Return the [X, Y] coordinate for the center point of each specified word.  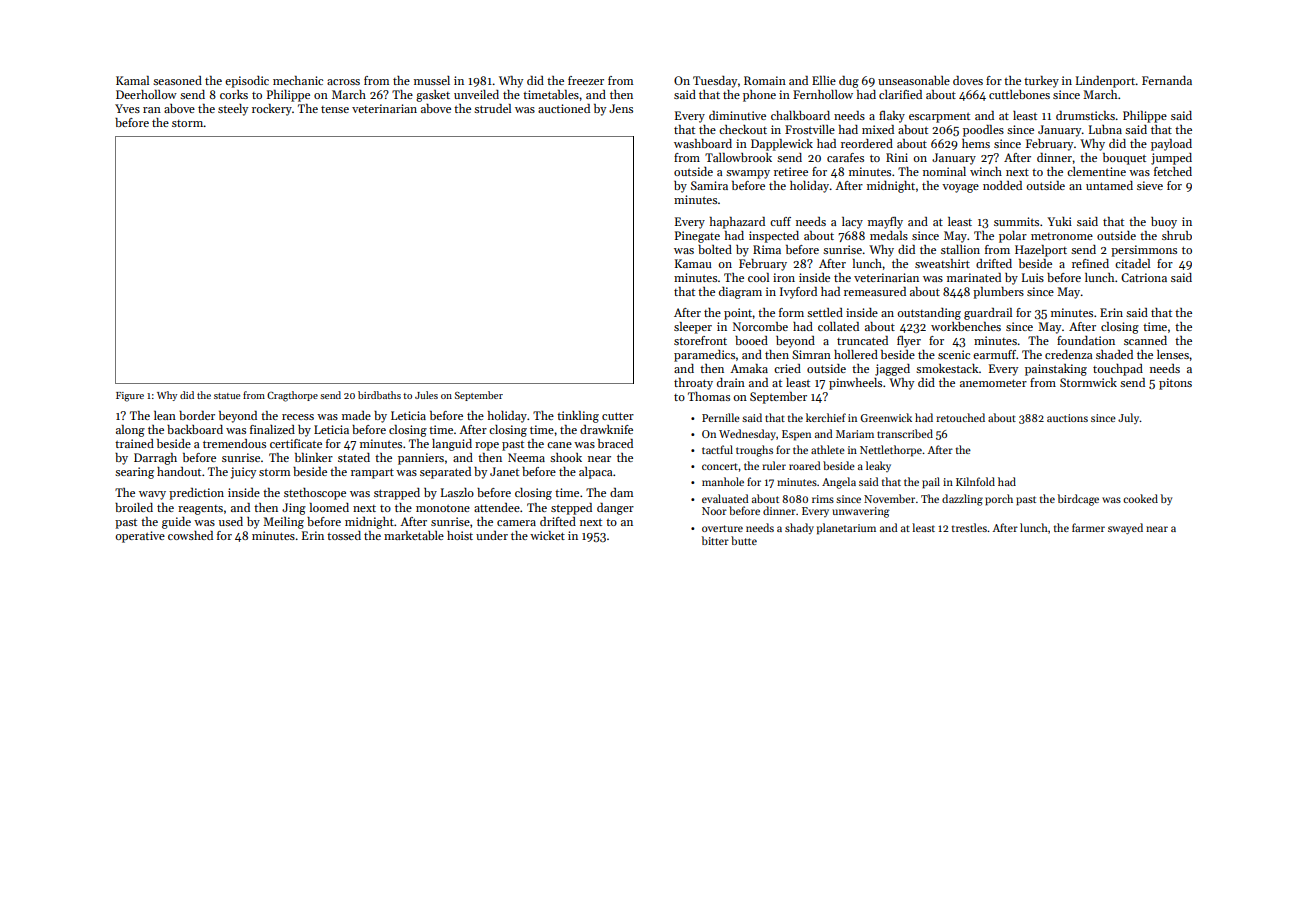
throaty [693, 384]
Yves [127, 108]
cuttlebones [1019, 94]
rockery [272, 110]
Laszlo [457, 492]
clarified [900, 94]
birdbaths [379, 395]
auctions [1067, 418]
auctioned [564, 108]
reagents [200, 510]
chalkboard [800, 115]
